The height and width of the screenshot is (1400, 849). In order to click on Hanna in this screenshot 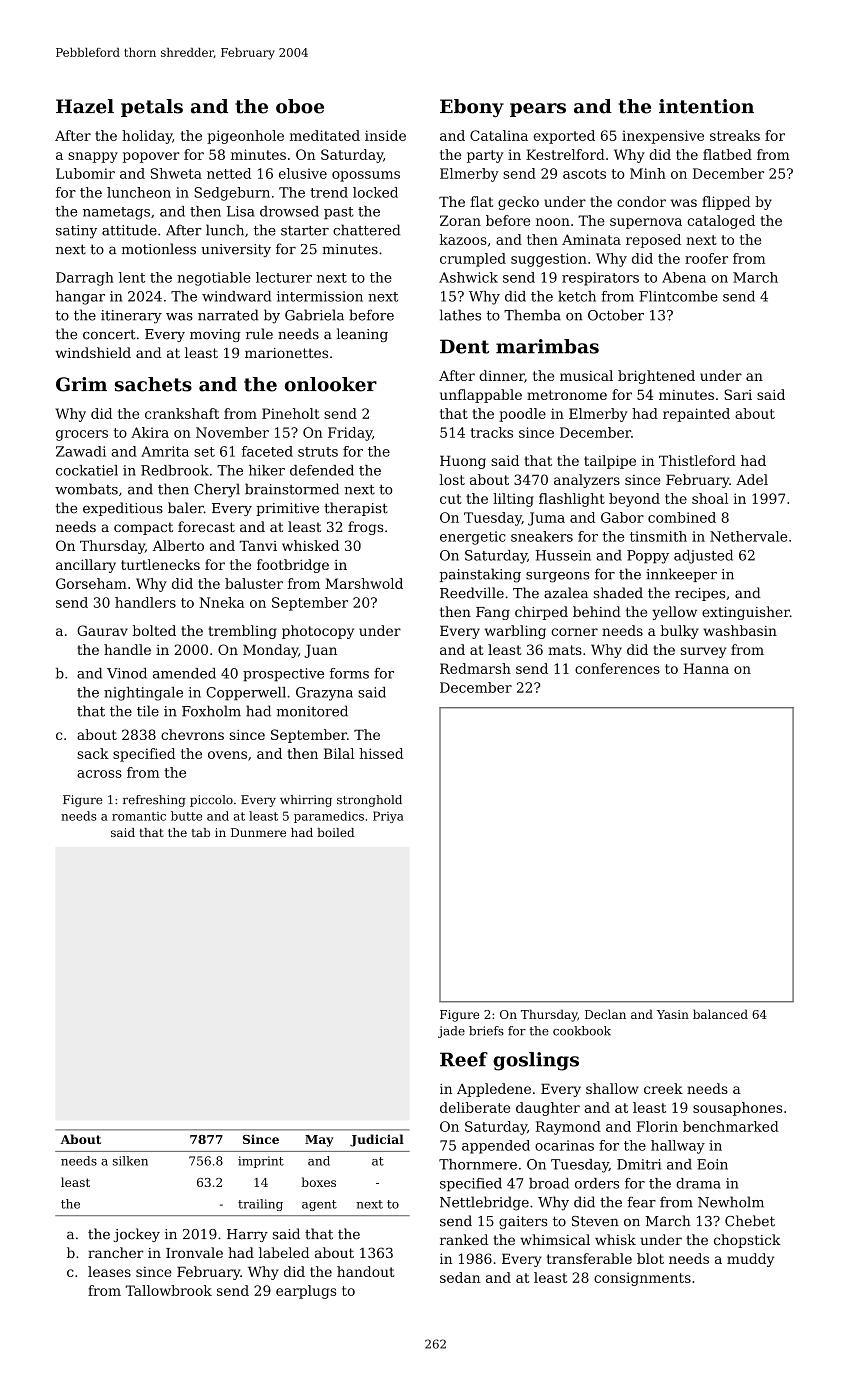, I will do `click(706, 668)`.
